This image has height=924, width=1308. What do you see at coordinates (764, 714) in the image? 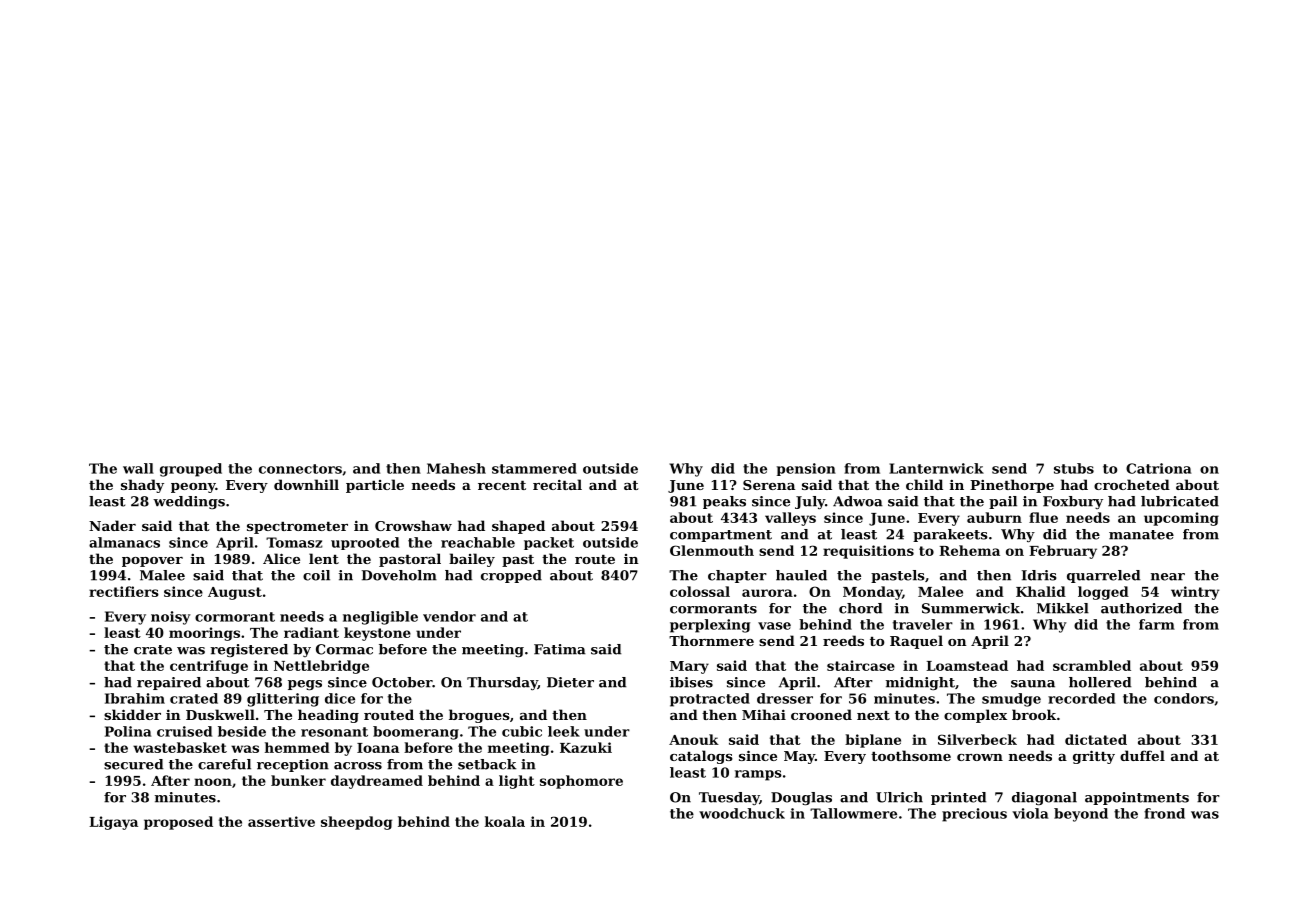
I see `Mihai` at bounding box center [764, 714].
